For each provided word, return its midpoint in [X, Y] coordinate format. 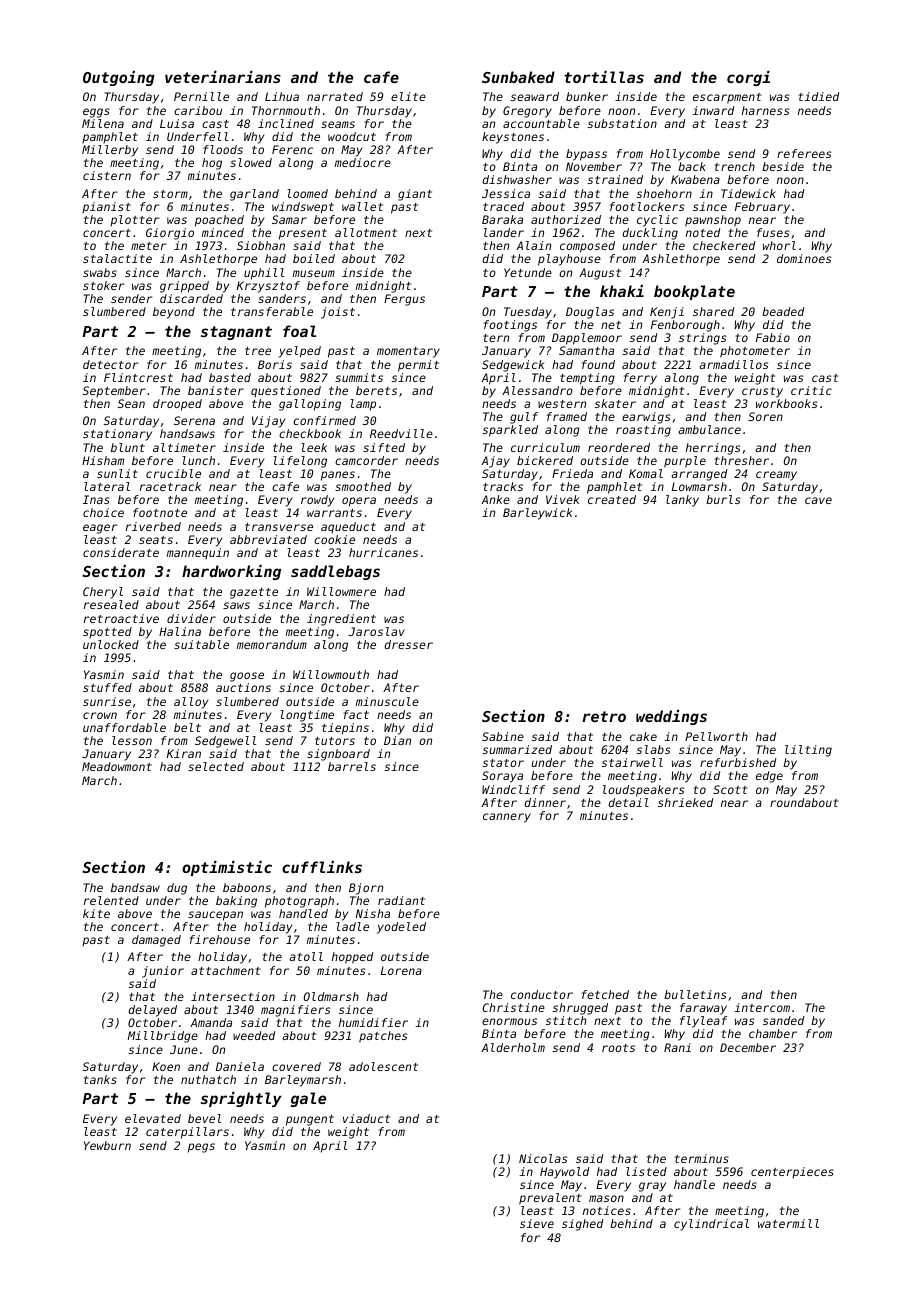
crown [100, 715]
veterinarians [223, 77]
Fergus [404, 300]
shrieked [685, 802]
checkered [724, 245]
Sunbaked [518, 77]
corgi [748, 78]
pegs [201, 1148]
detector [111, 364]
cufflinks [322, 867]
